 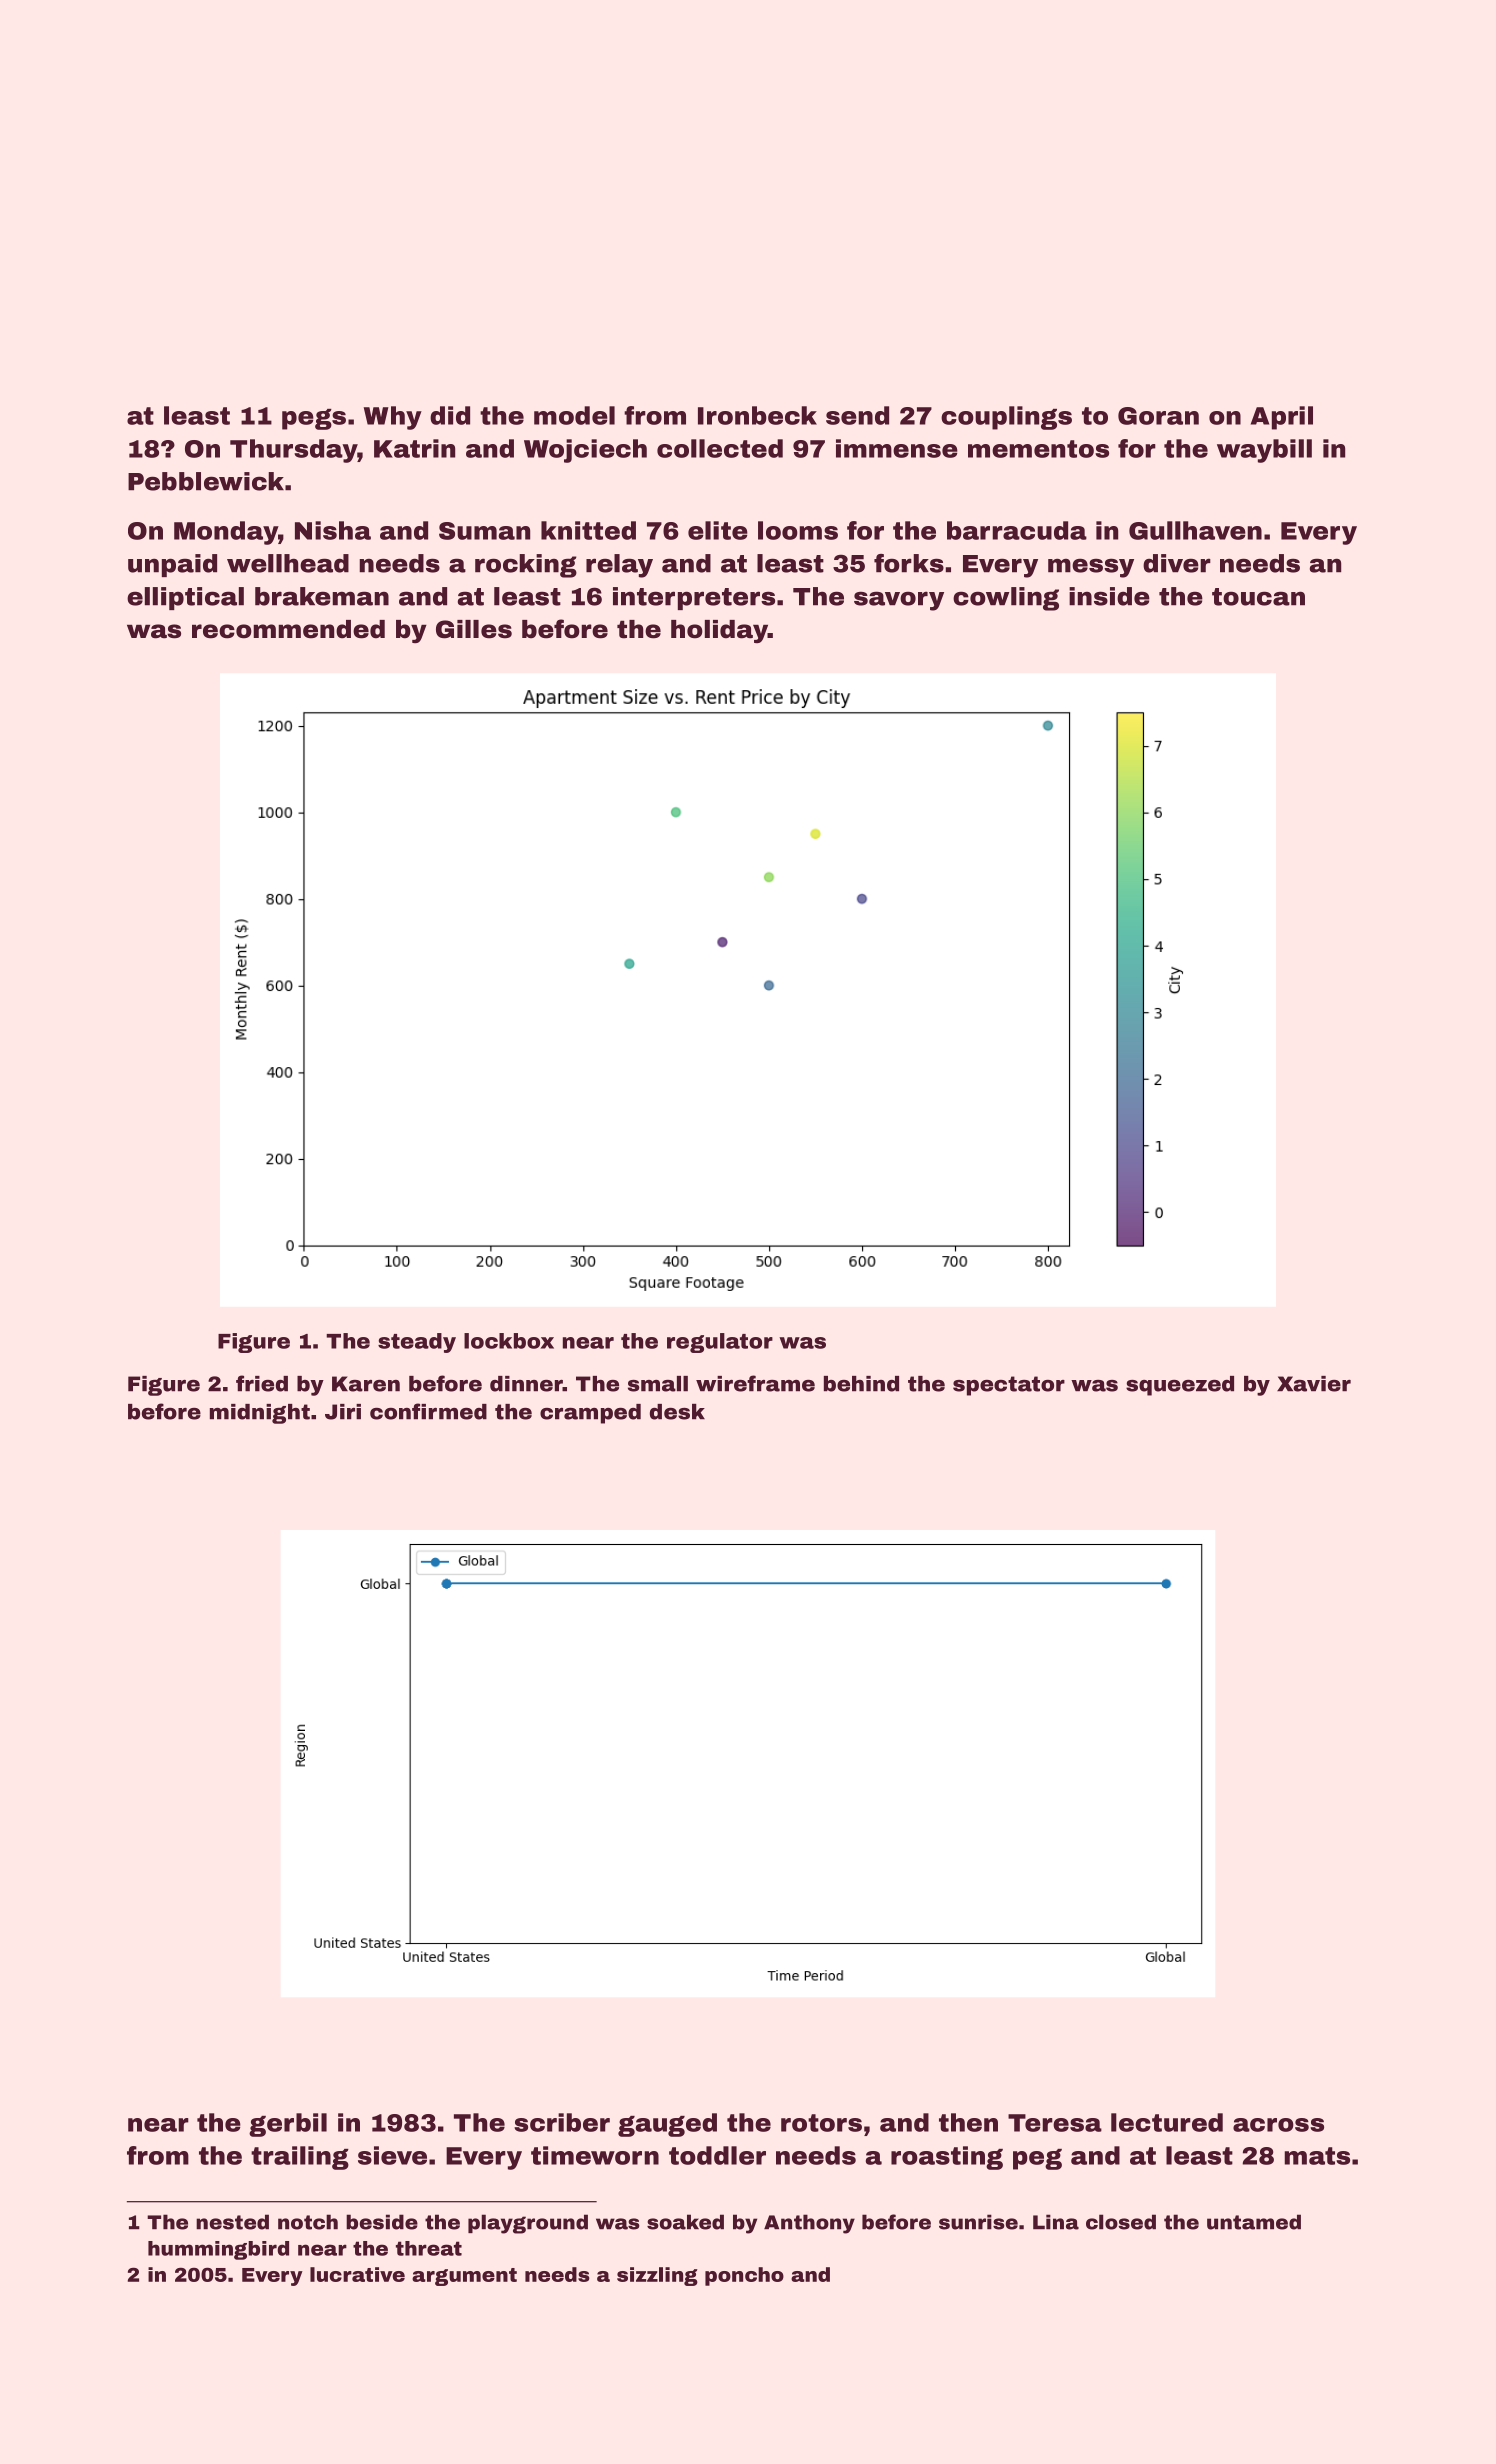 I want to click on regulator, so click(x=720, y=1343).
